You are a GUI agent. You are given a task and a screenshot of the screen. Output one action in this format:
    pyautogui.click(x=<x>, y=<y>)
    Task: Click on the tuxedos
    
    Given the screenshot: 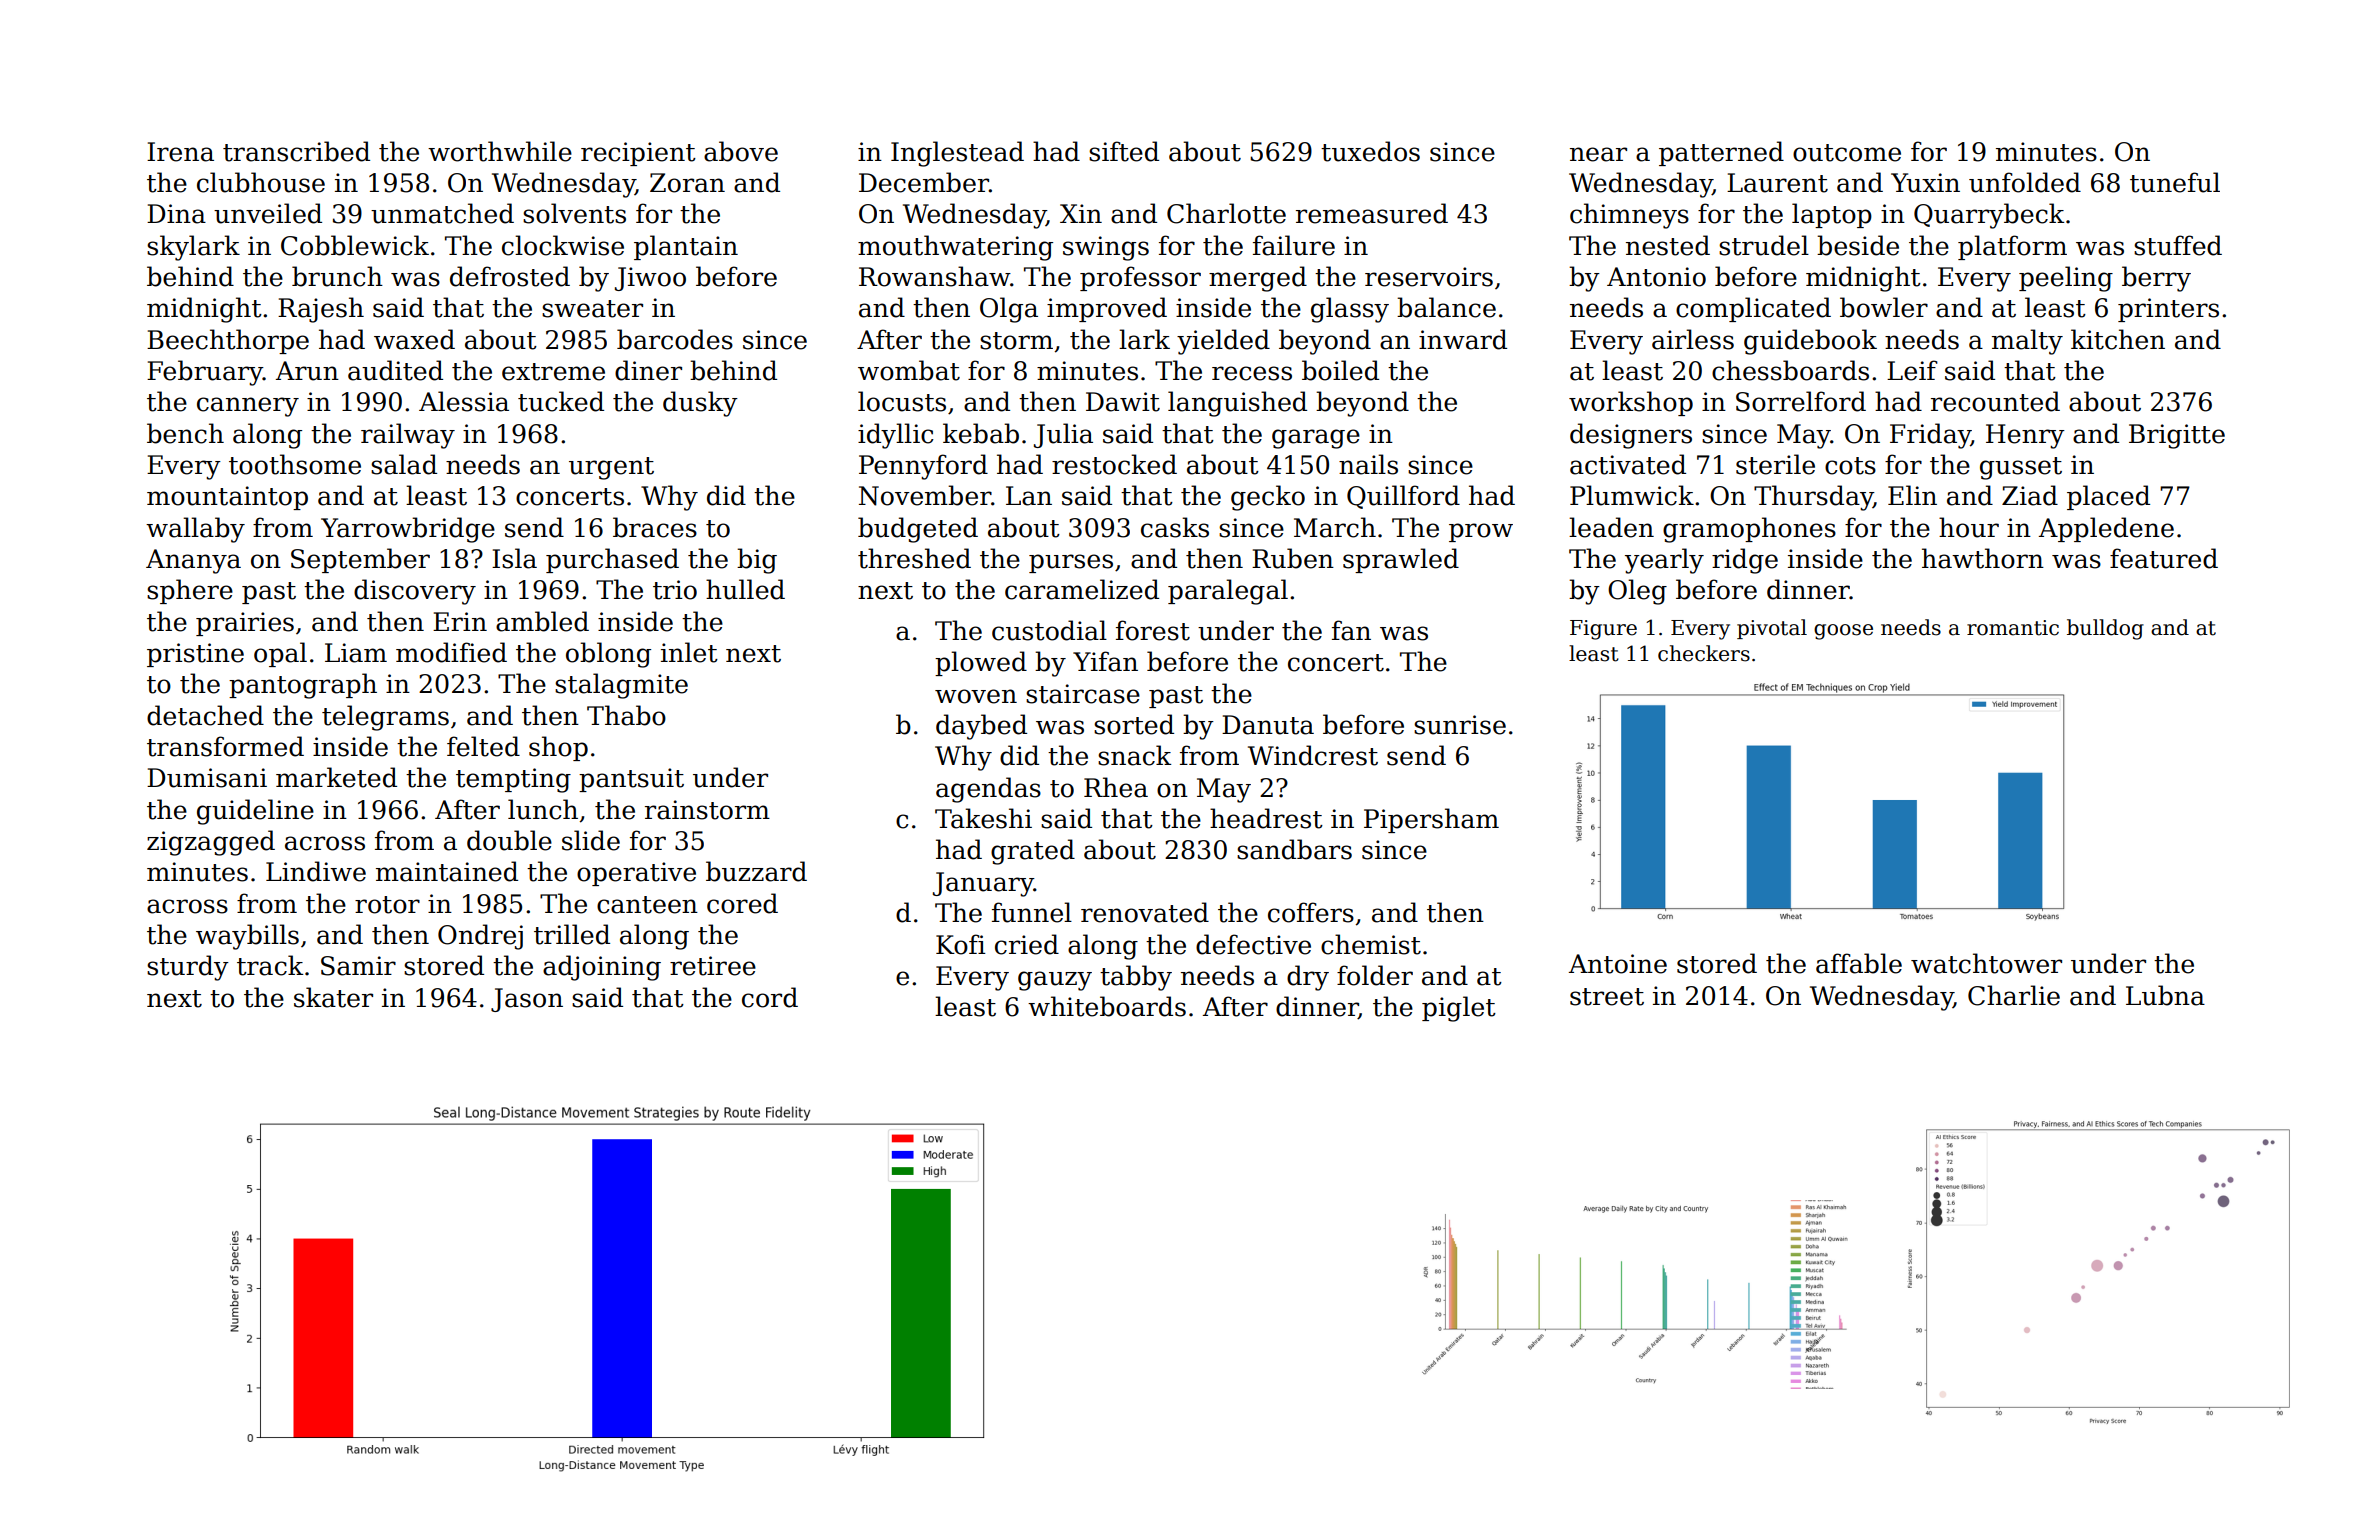 What is the action you would take?
    pyautogui.click(x=1370, y=151)
